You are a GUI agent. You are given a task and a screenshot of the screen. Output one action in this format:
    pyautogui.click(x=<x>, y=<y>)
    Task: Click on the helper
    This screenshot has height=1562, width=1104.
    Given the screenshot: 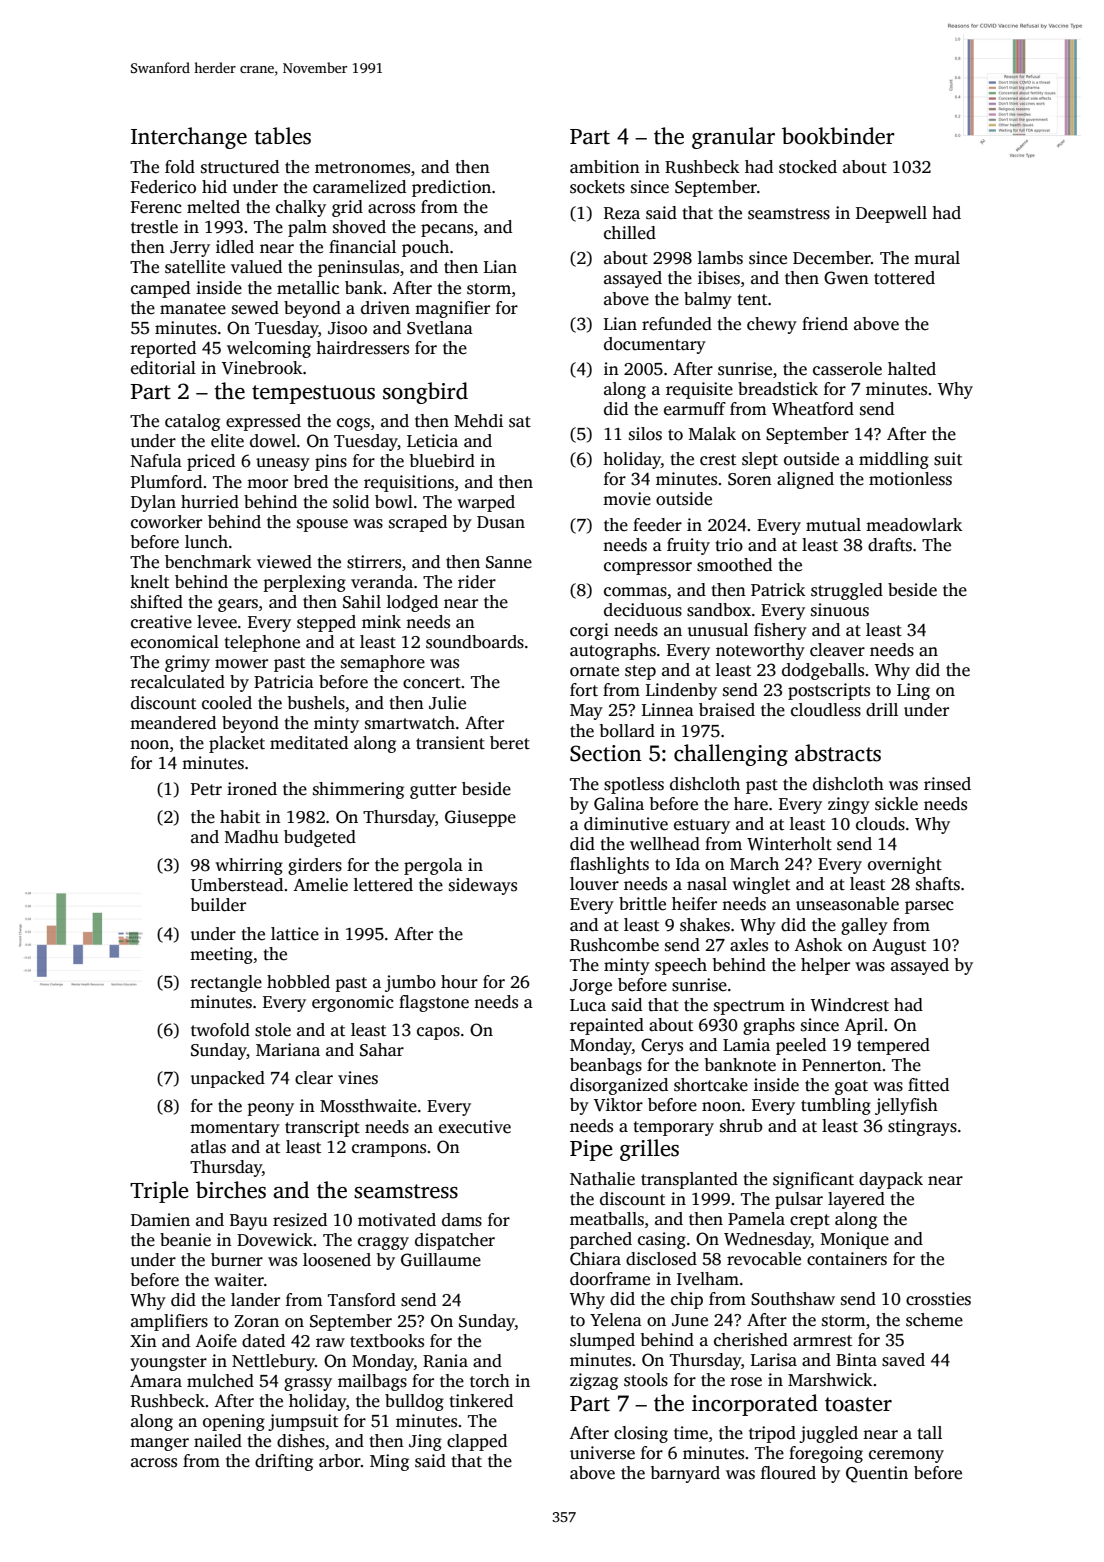 What is the action you would take?
    pyautogui.click(x=825, y=966)
